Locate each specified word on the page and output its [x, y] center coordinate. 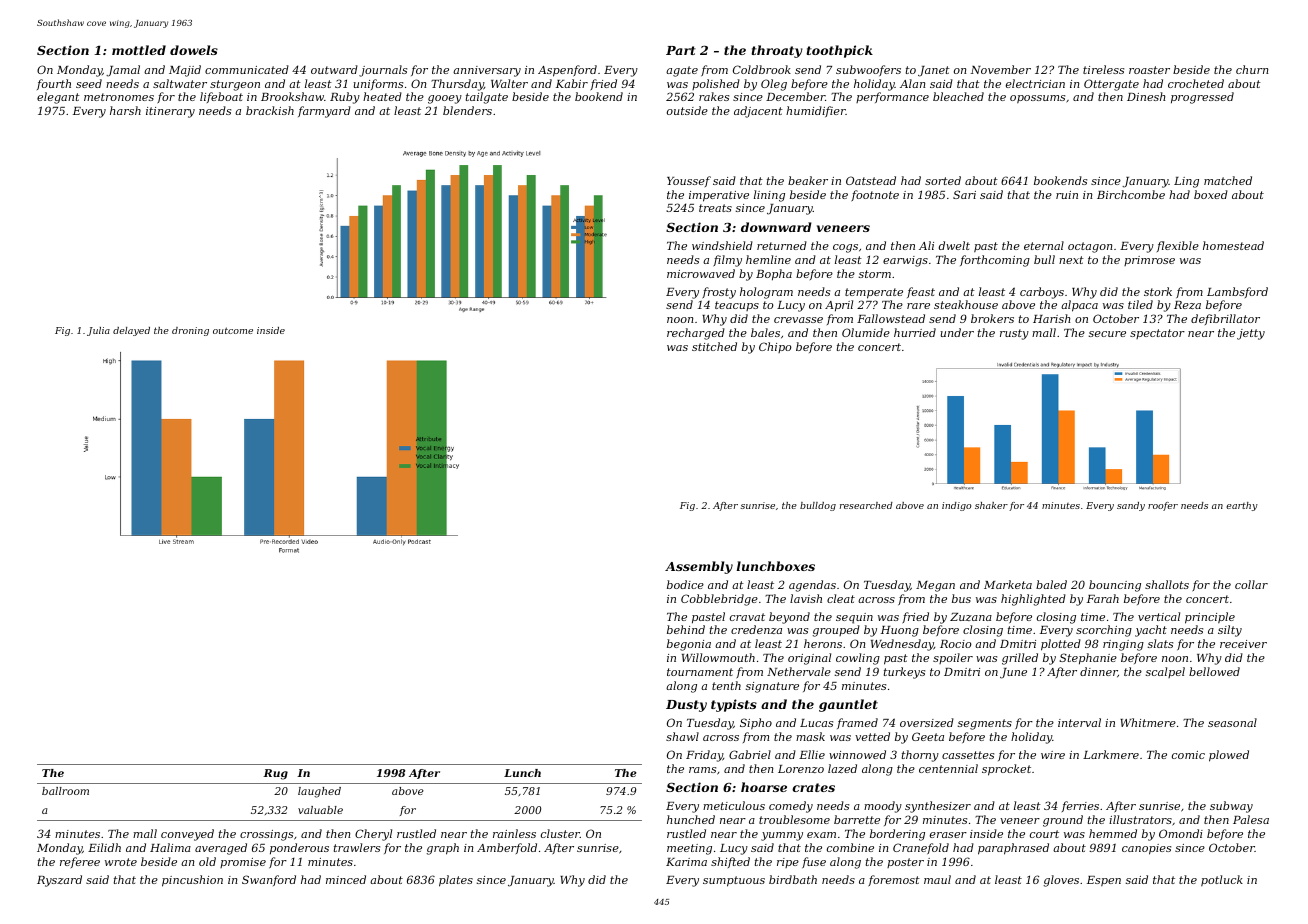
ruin [1067, 195]
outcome [233, 330]
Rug [275, 774]
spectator [1157, 334]
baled [1051, 584]
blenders [467, 110]
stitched [714, 346]
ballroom [65, 791]
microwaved [701, 273]
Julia [98, 331]
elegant [58, 98]
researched [866, 505]
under [957, 332]
